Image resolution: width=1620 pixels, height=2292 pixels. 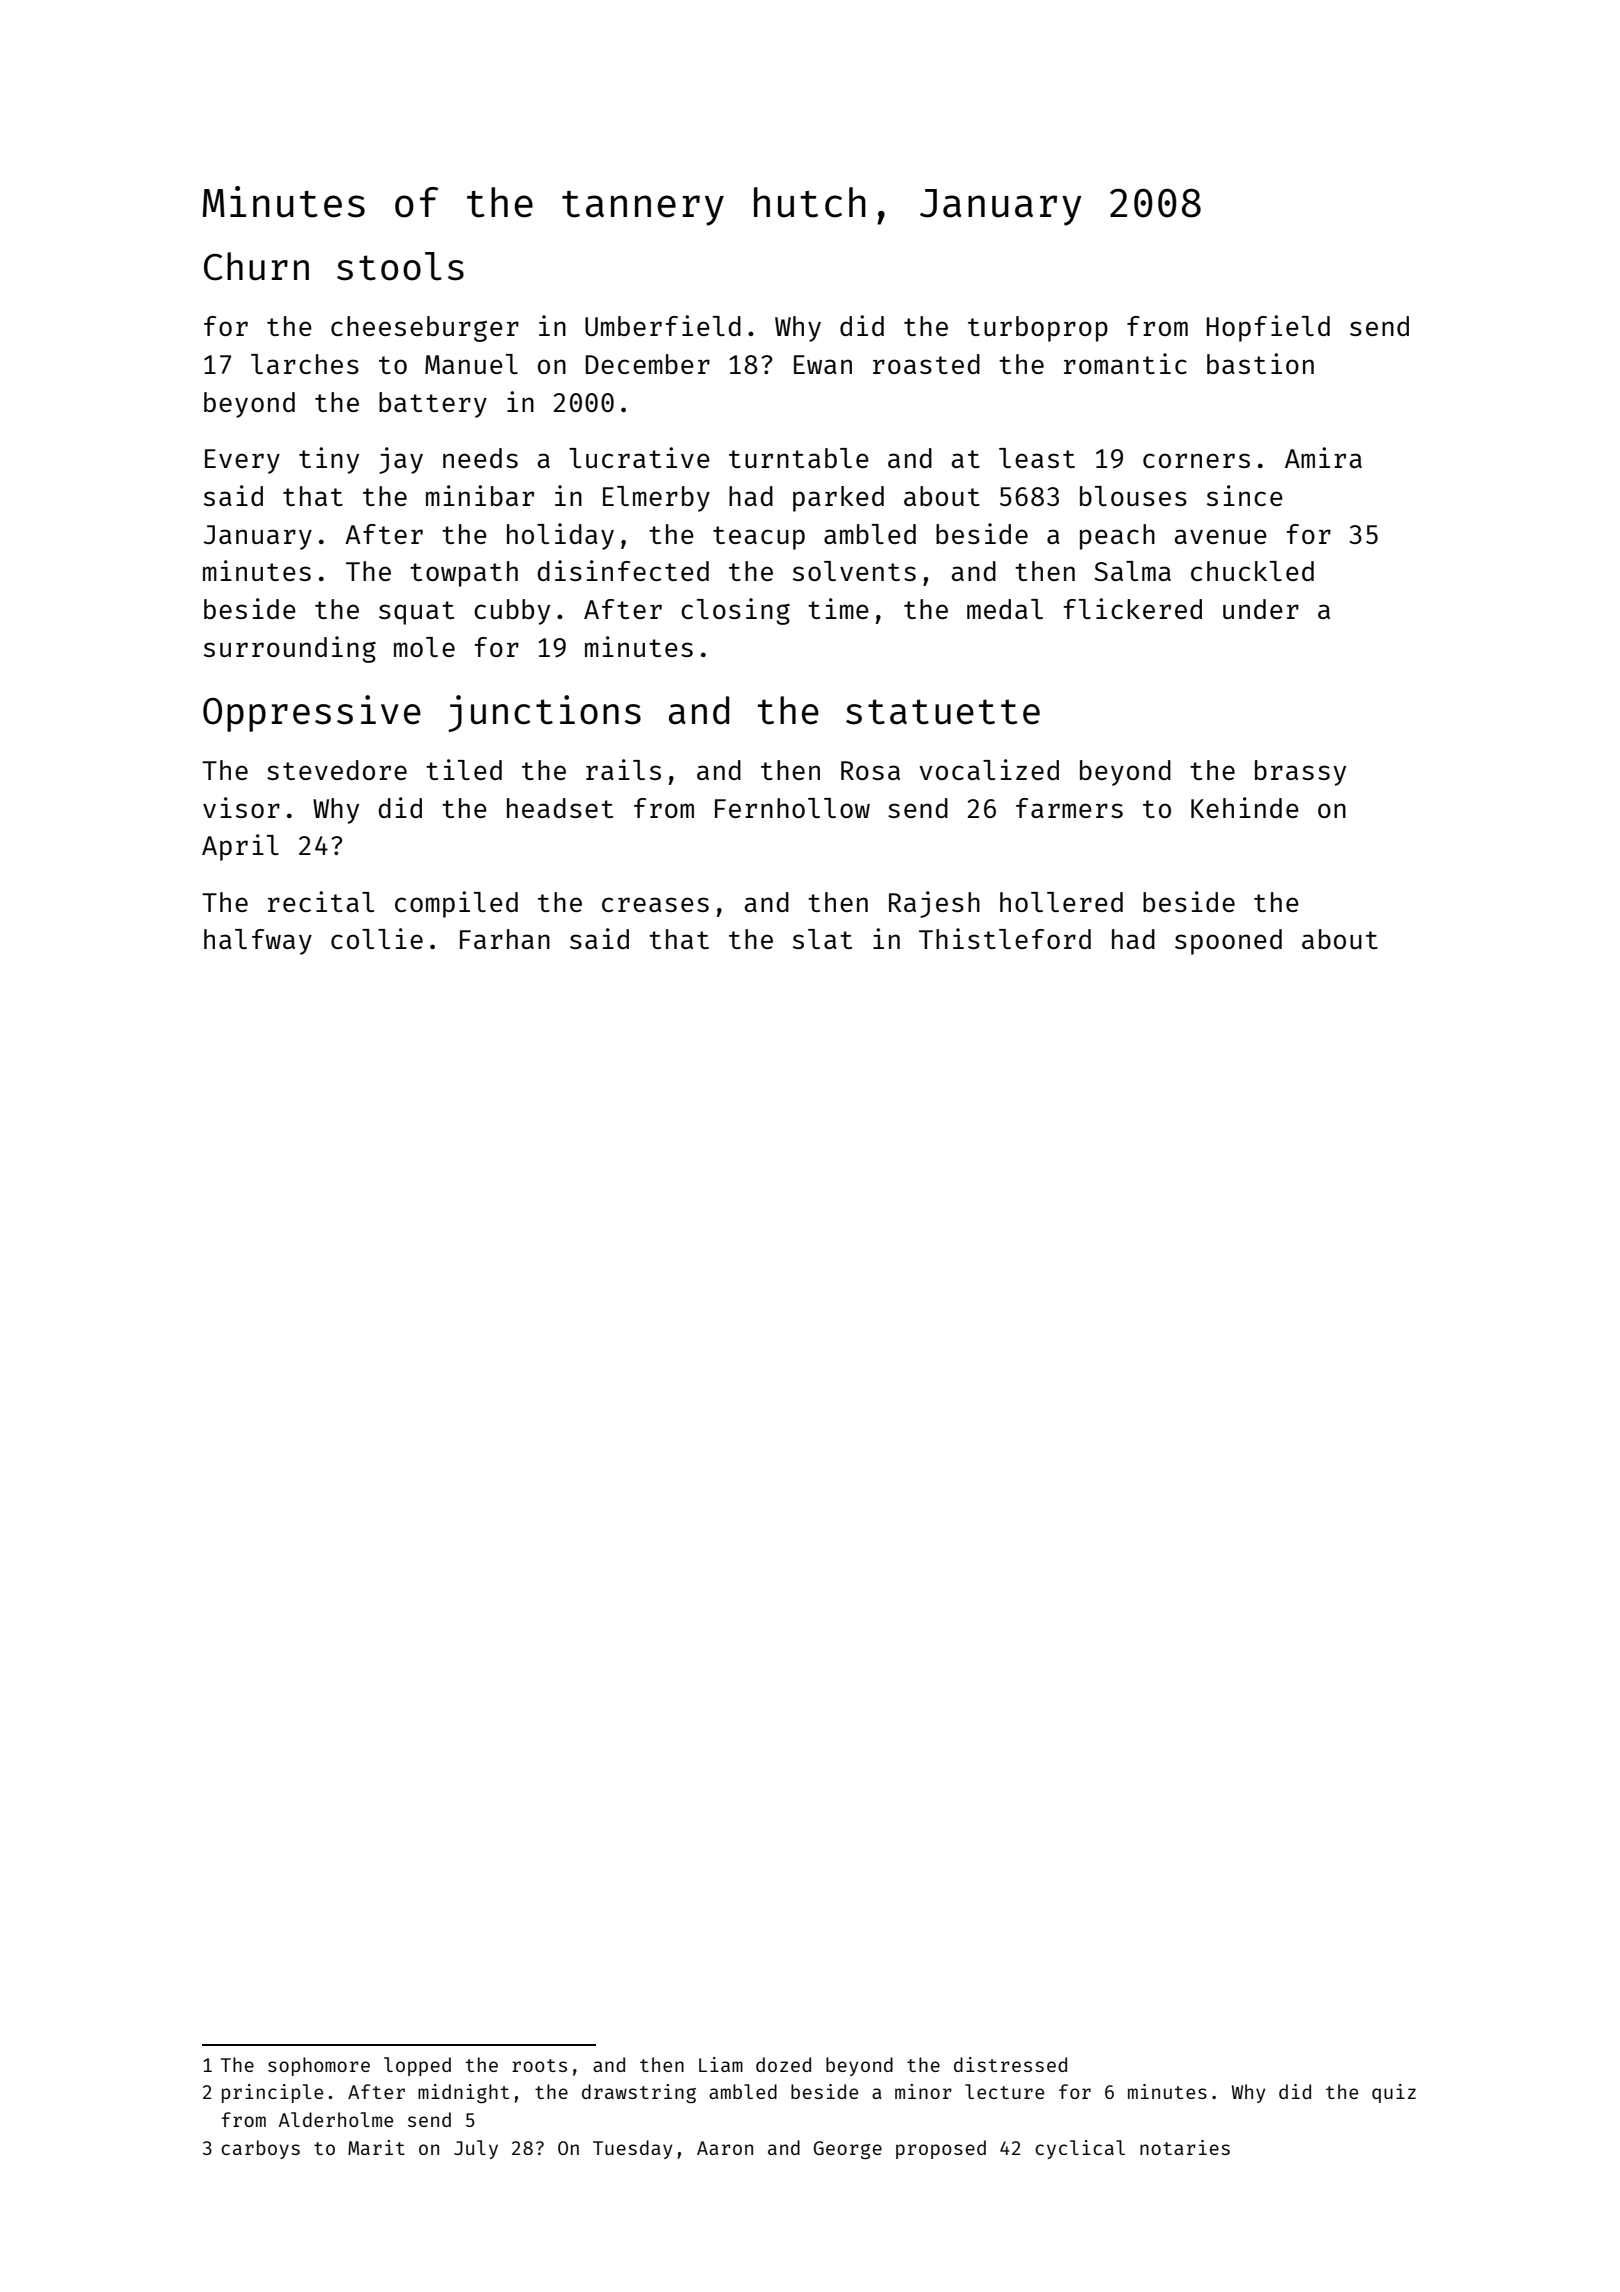 What do you see at coordinates (242, 461) in the screenshot?
I see `Every` at bounding box center [242, 461].
